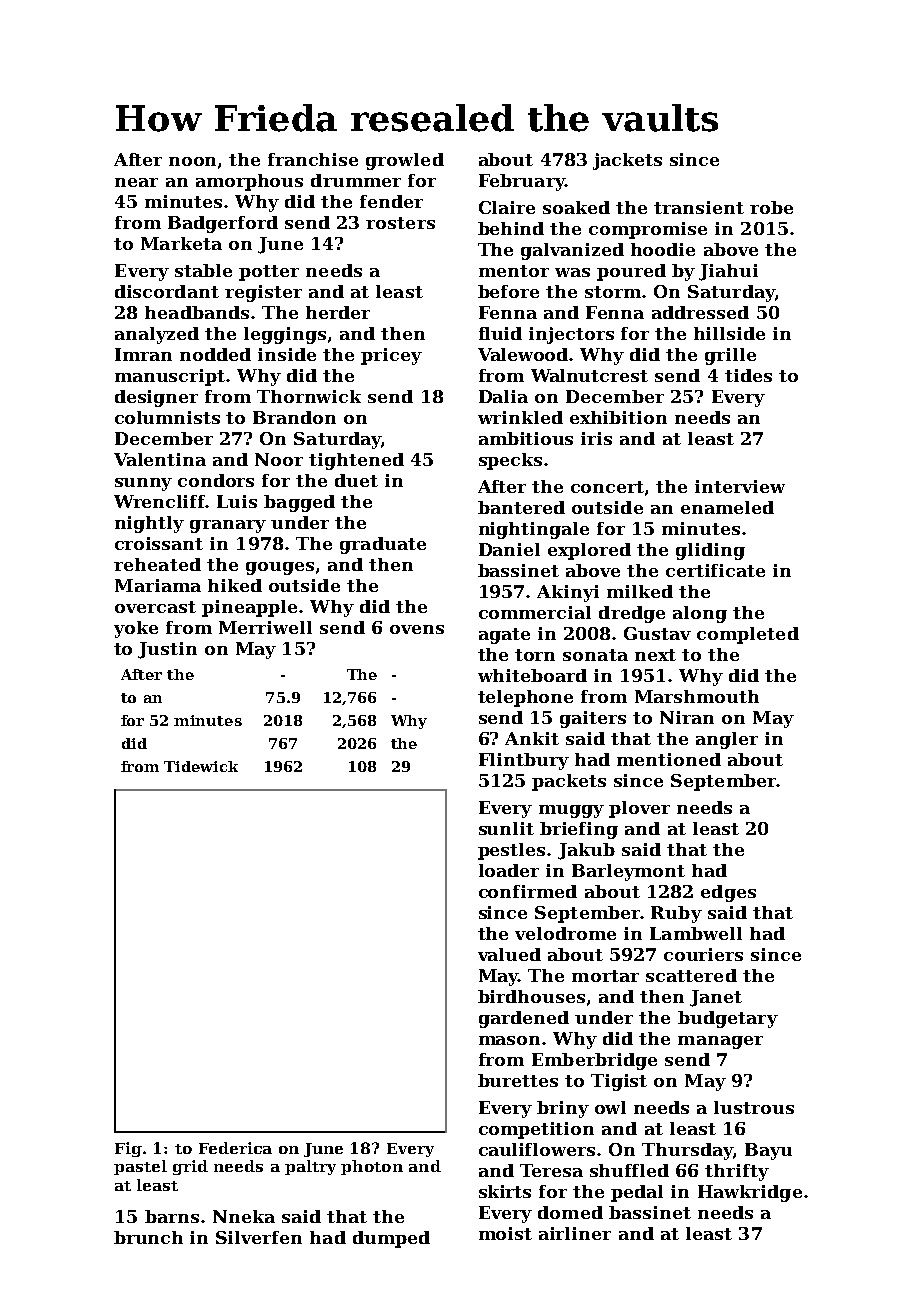  Describe the element at coordinates (235, 585) in the page. I see `hiked` at that location.
